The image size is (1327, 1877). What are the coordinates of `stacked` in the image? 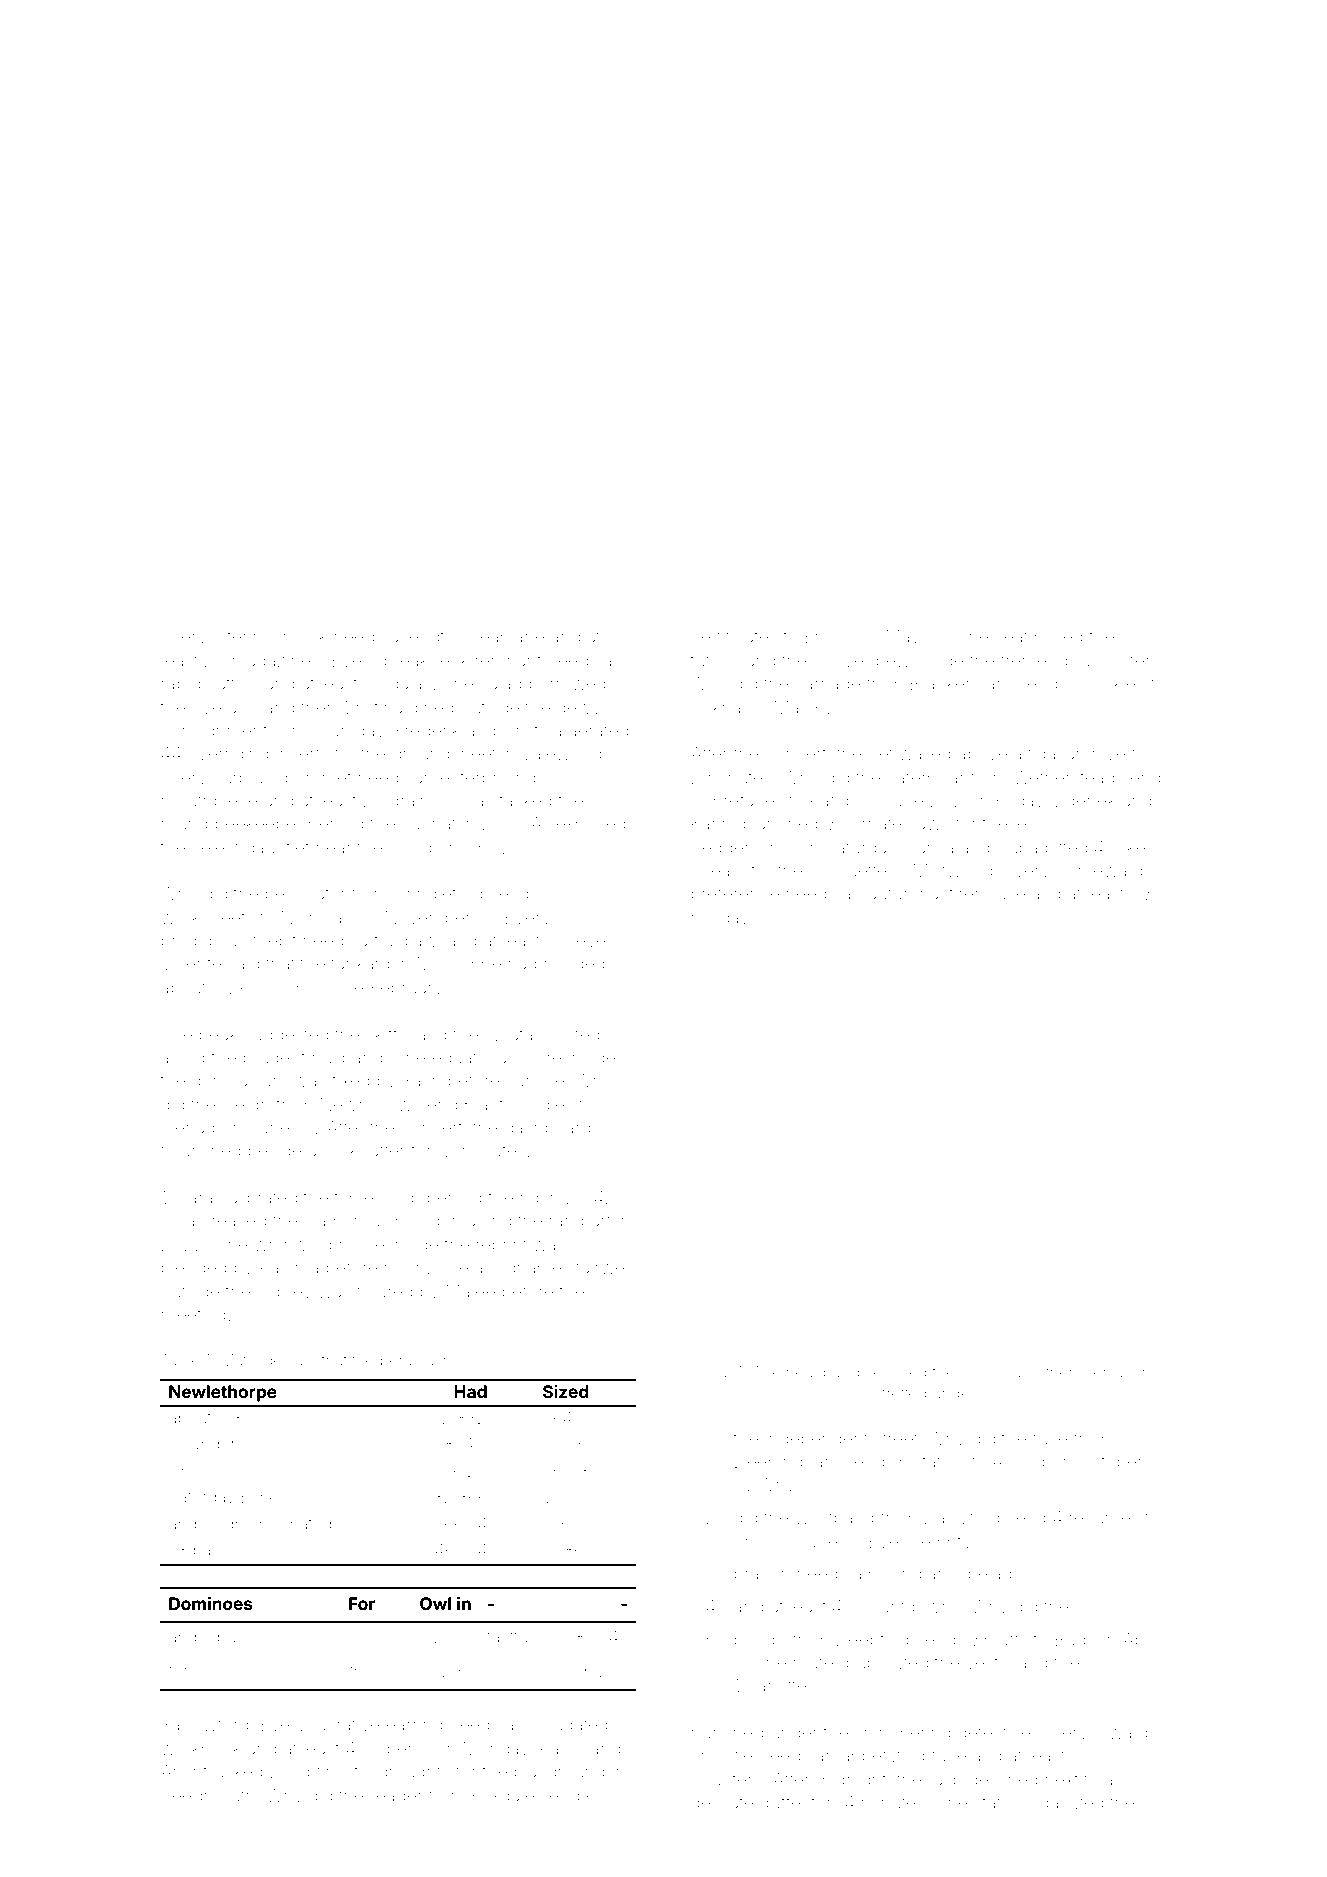 It's located at (522, 800).
